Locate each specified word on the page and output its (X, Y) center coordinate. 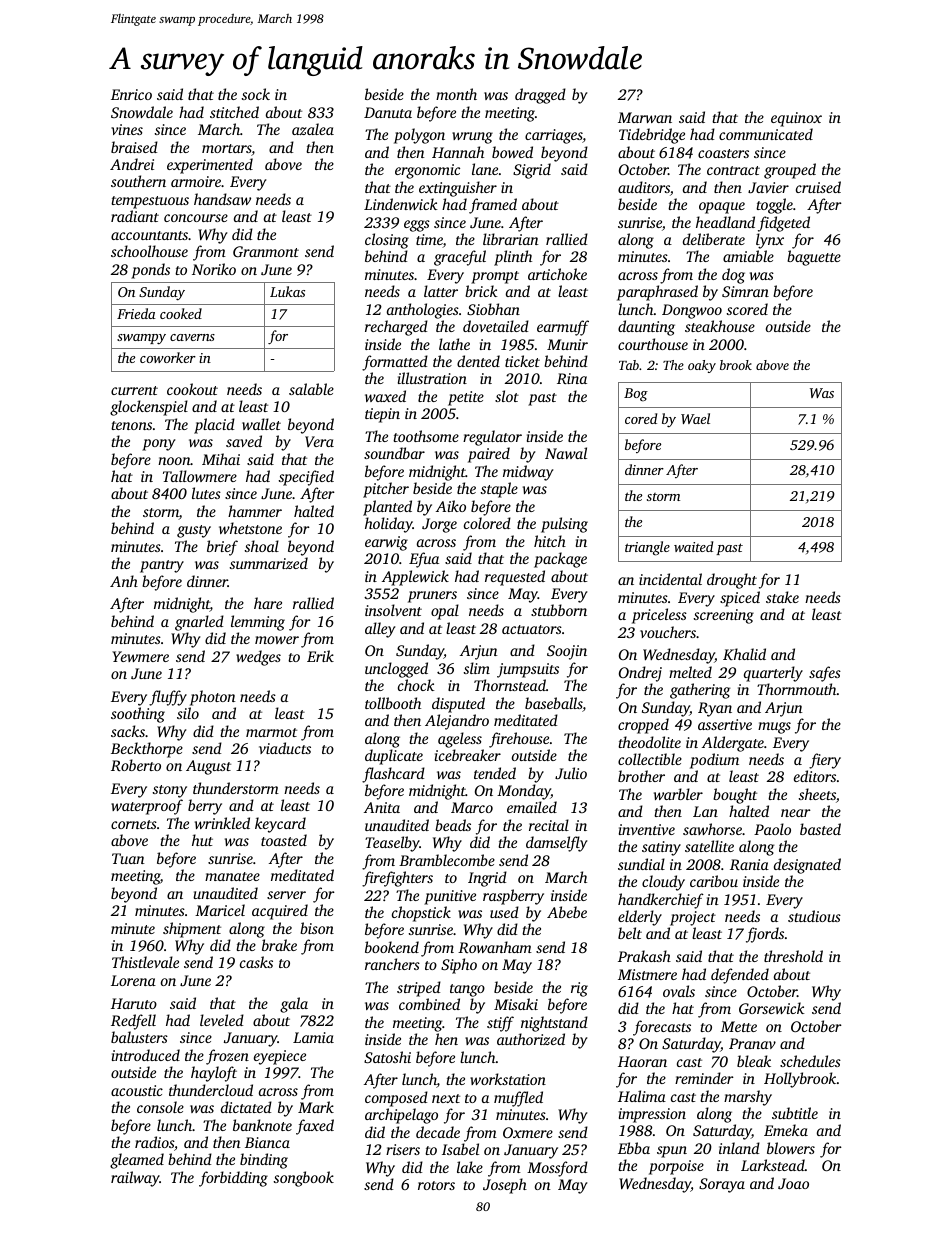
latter (441, 291)
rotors (436, 1185)
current (134, 390)
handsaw (222, 199)
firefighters (397, 879)
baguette (814, 258)
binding (264, 1161)
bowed (512, 152)
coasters (723, 153)
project (693, 918)
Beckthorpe (147, 750)
